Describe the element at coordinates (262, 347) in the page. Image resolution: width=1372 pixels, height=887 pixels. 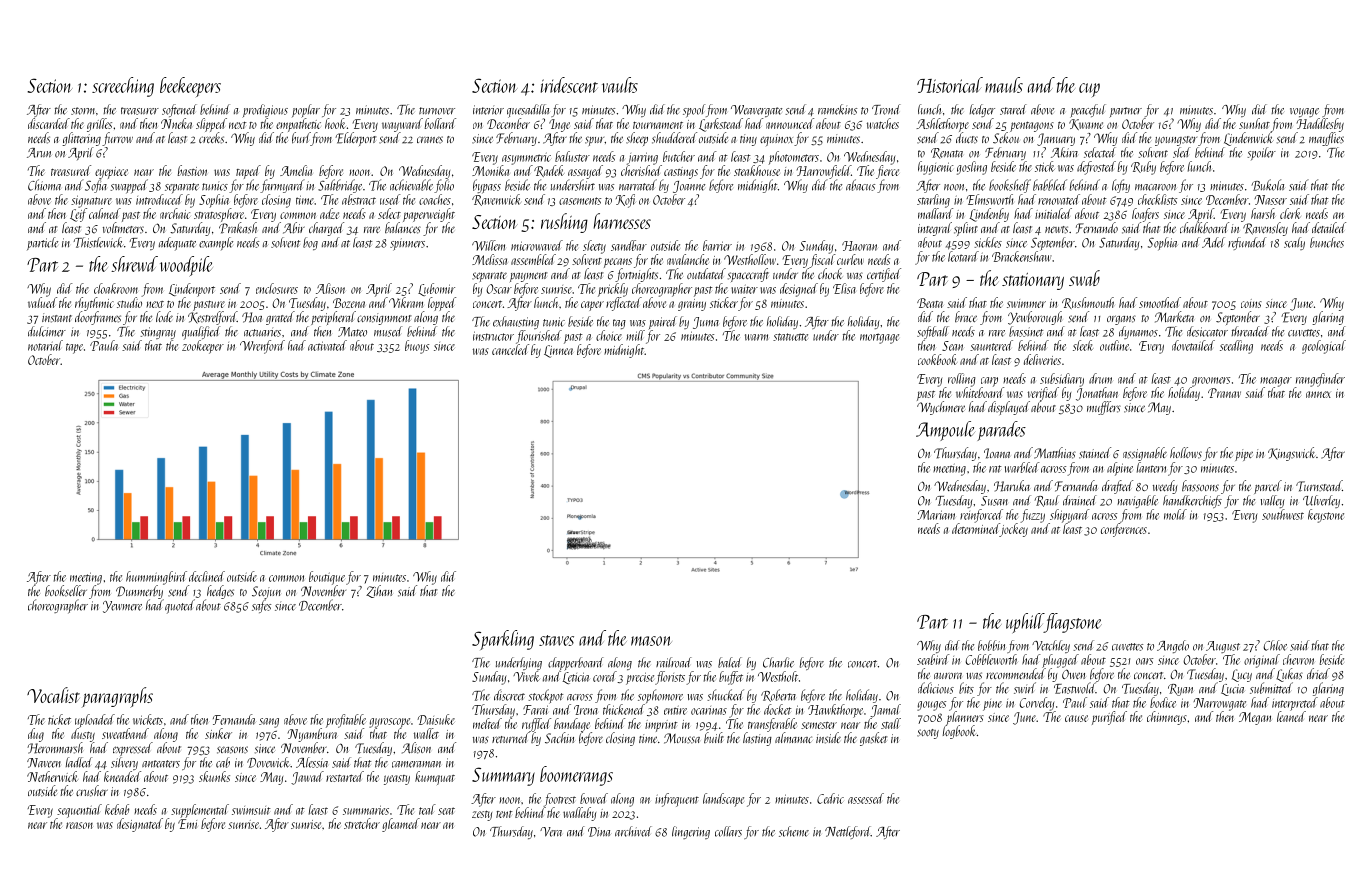
I see `Wrenford` at that location.
